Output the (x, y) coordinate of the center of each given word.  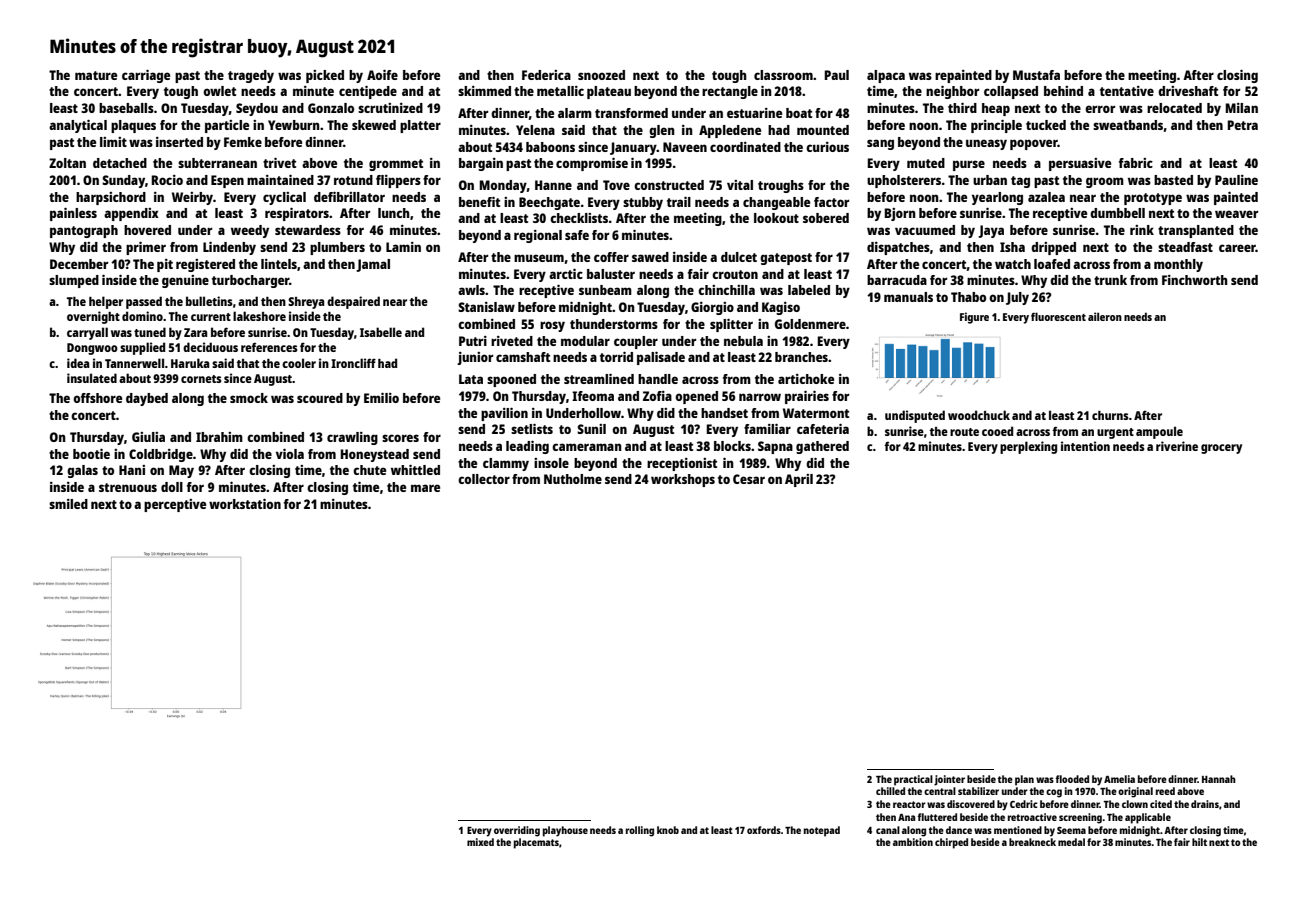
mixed (480, 842)
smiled (68, 504)
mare (425, 488)
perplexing (1028, 447)
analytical (78, 126)
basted (1173, 180)
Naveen (685, 147)
